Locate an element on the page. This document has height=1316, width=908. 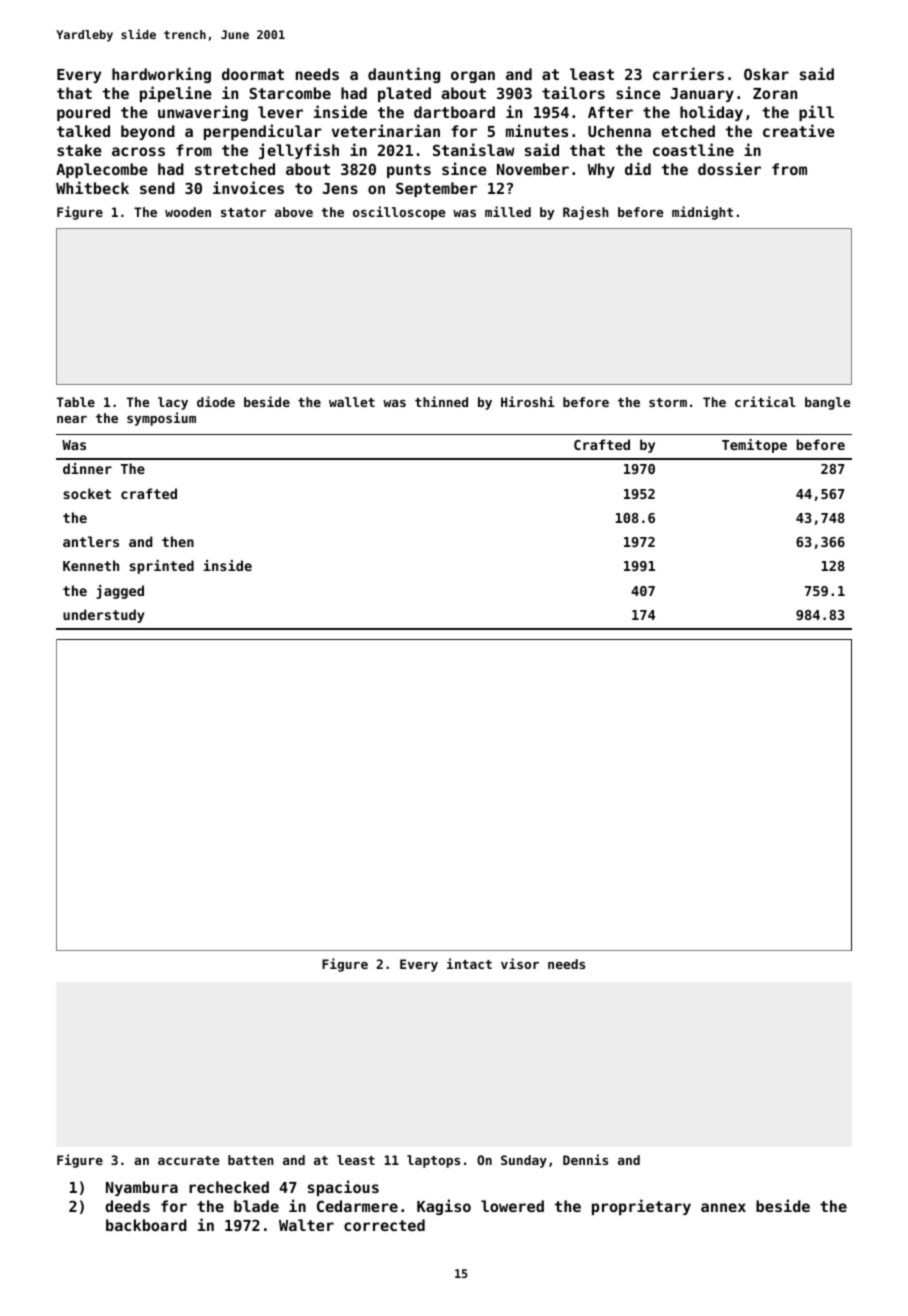
Nyambura is located at coordinates (142, 1188).
